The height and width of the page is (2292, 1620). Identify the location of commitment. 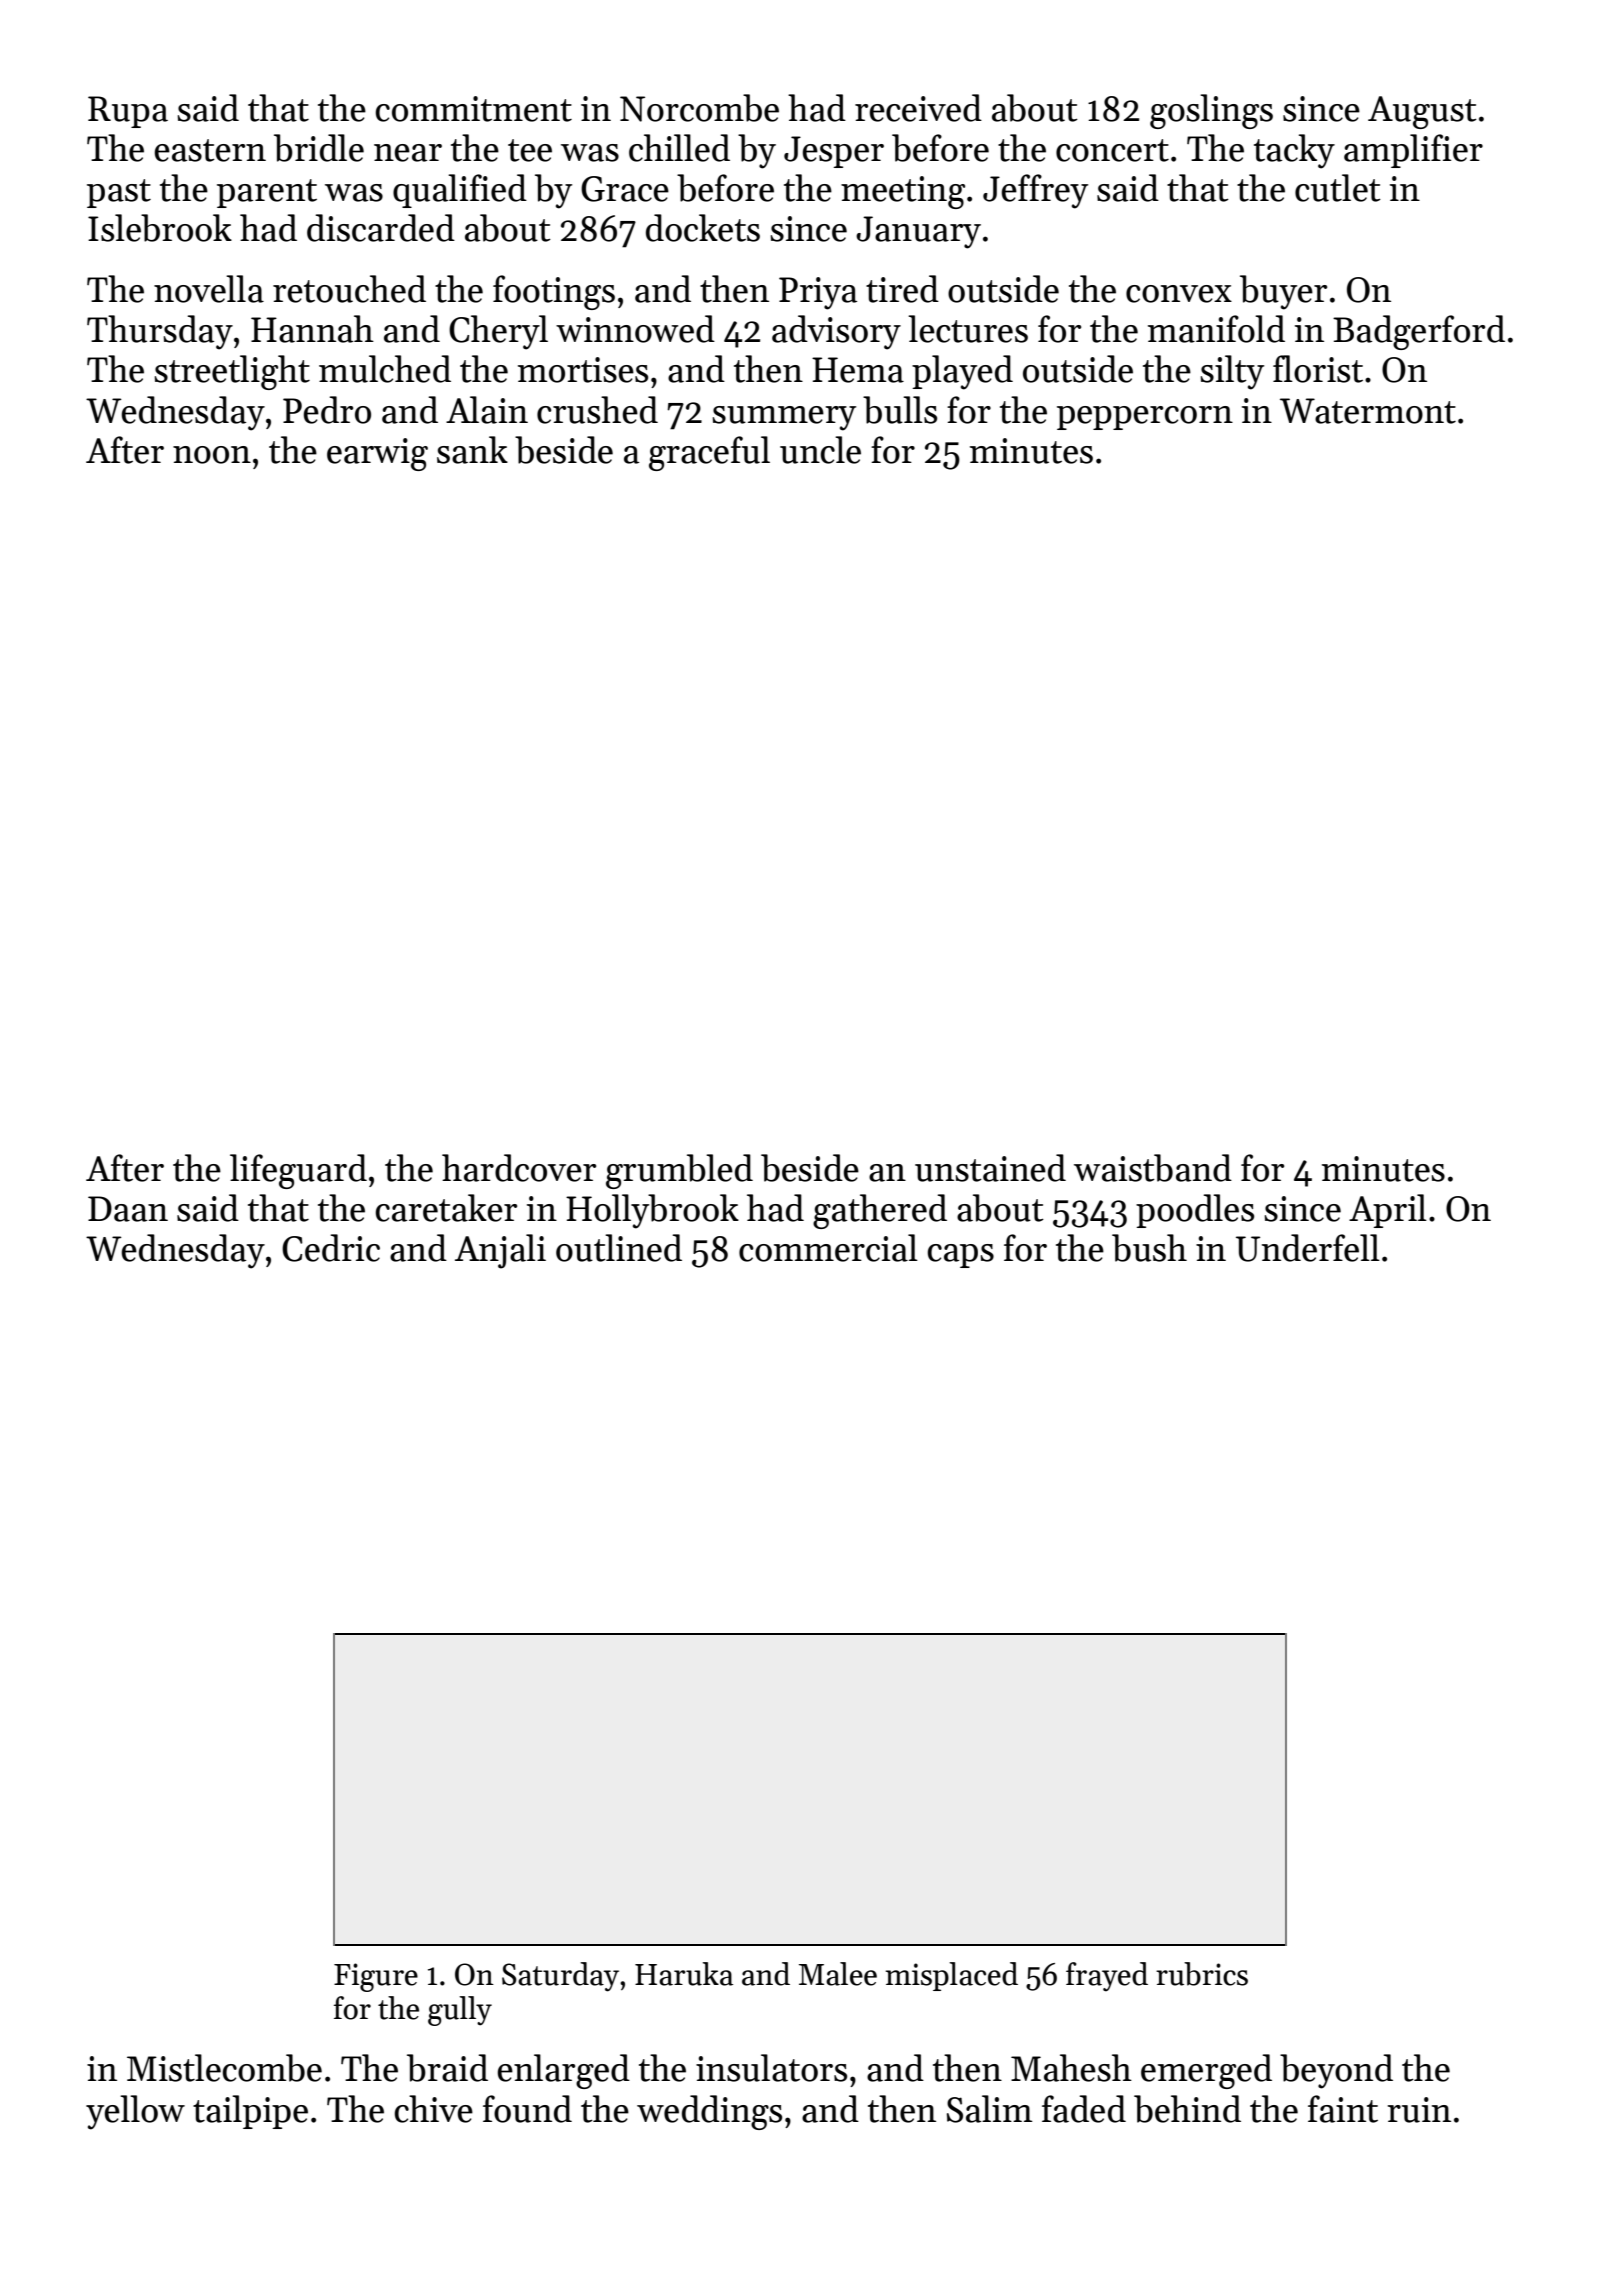
(474, 109).
